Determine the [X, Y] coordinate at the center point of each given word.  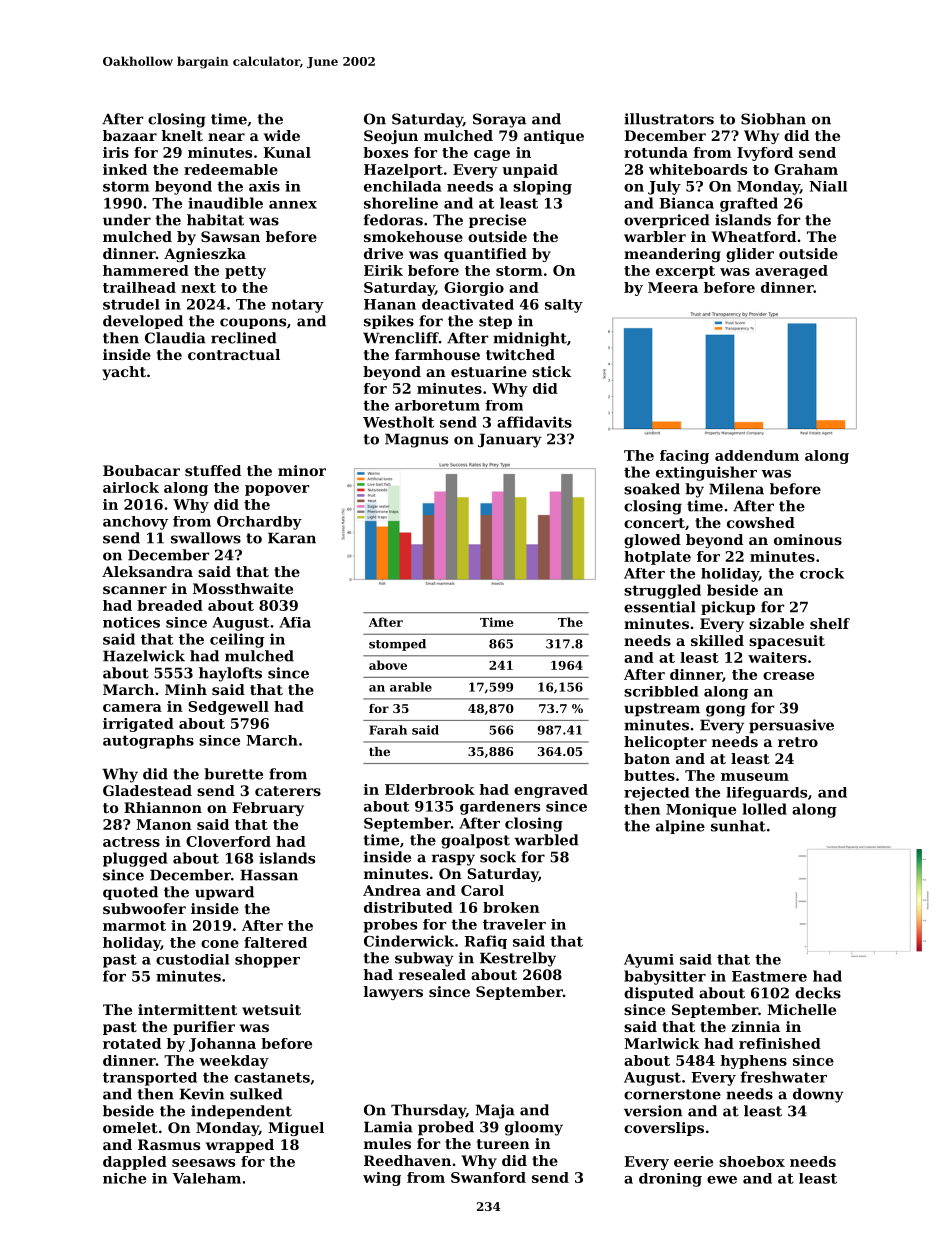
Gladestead [147, 790]
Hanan [390, 304]
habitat [215, 220]
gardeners [500, 808]
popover [277, 490]
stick [551, 371]
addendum [757, 455]
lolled [764, 809]
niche [124, 1178]
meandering [672, 255]
